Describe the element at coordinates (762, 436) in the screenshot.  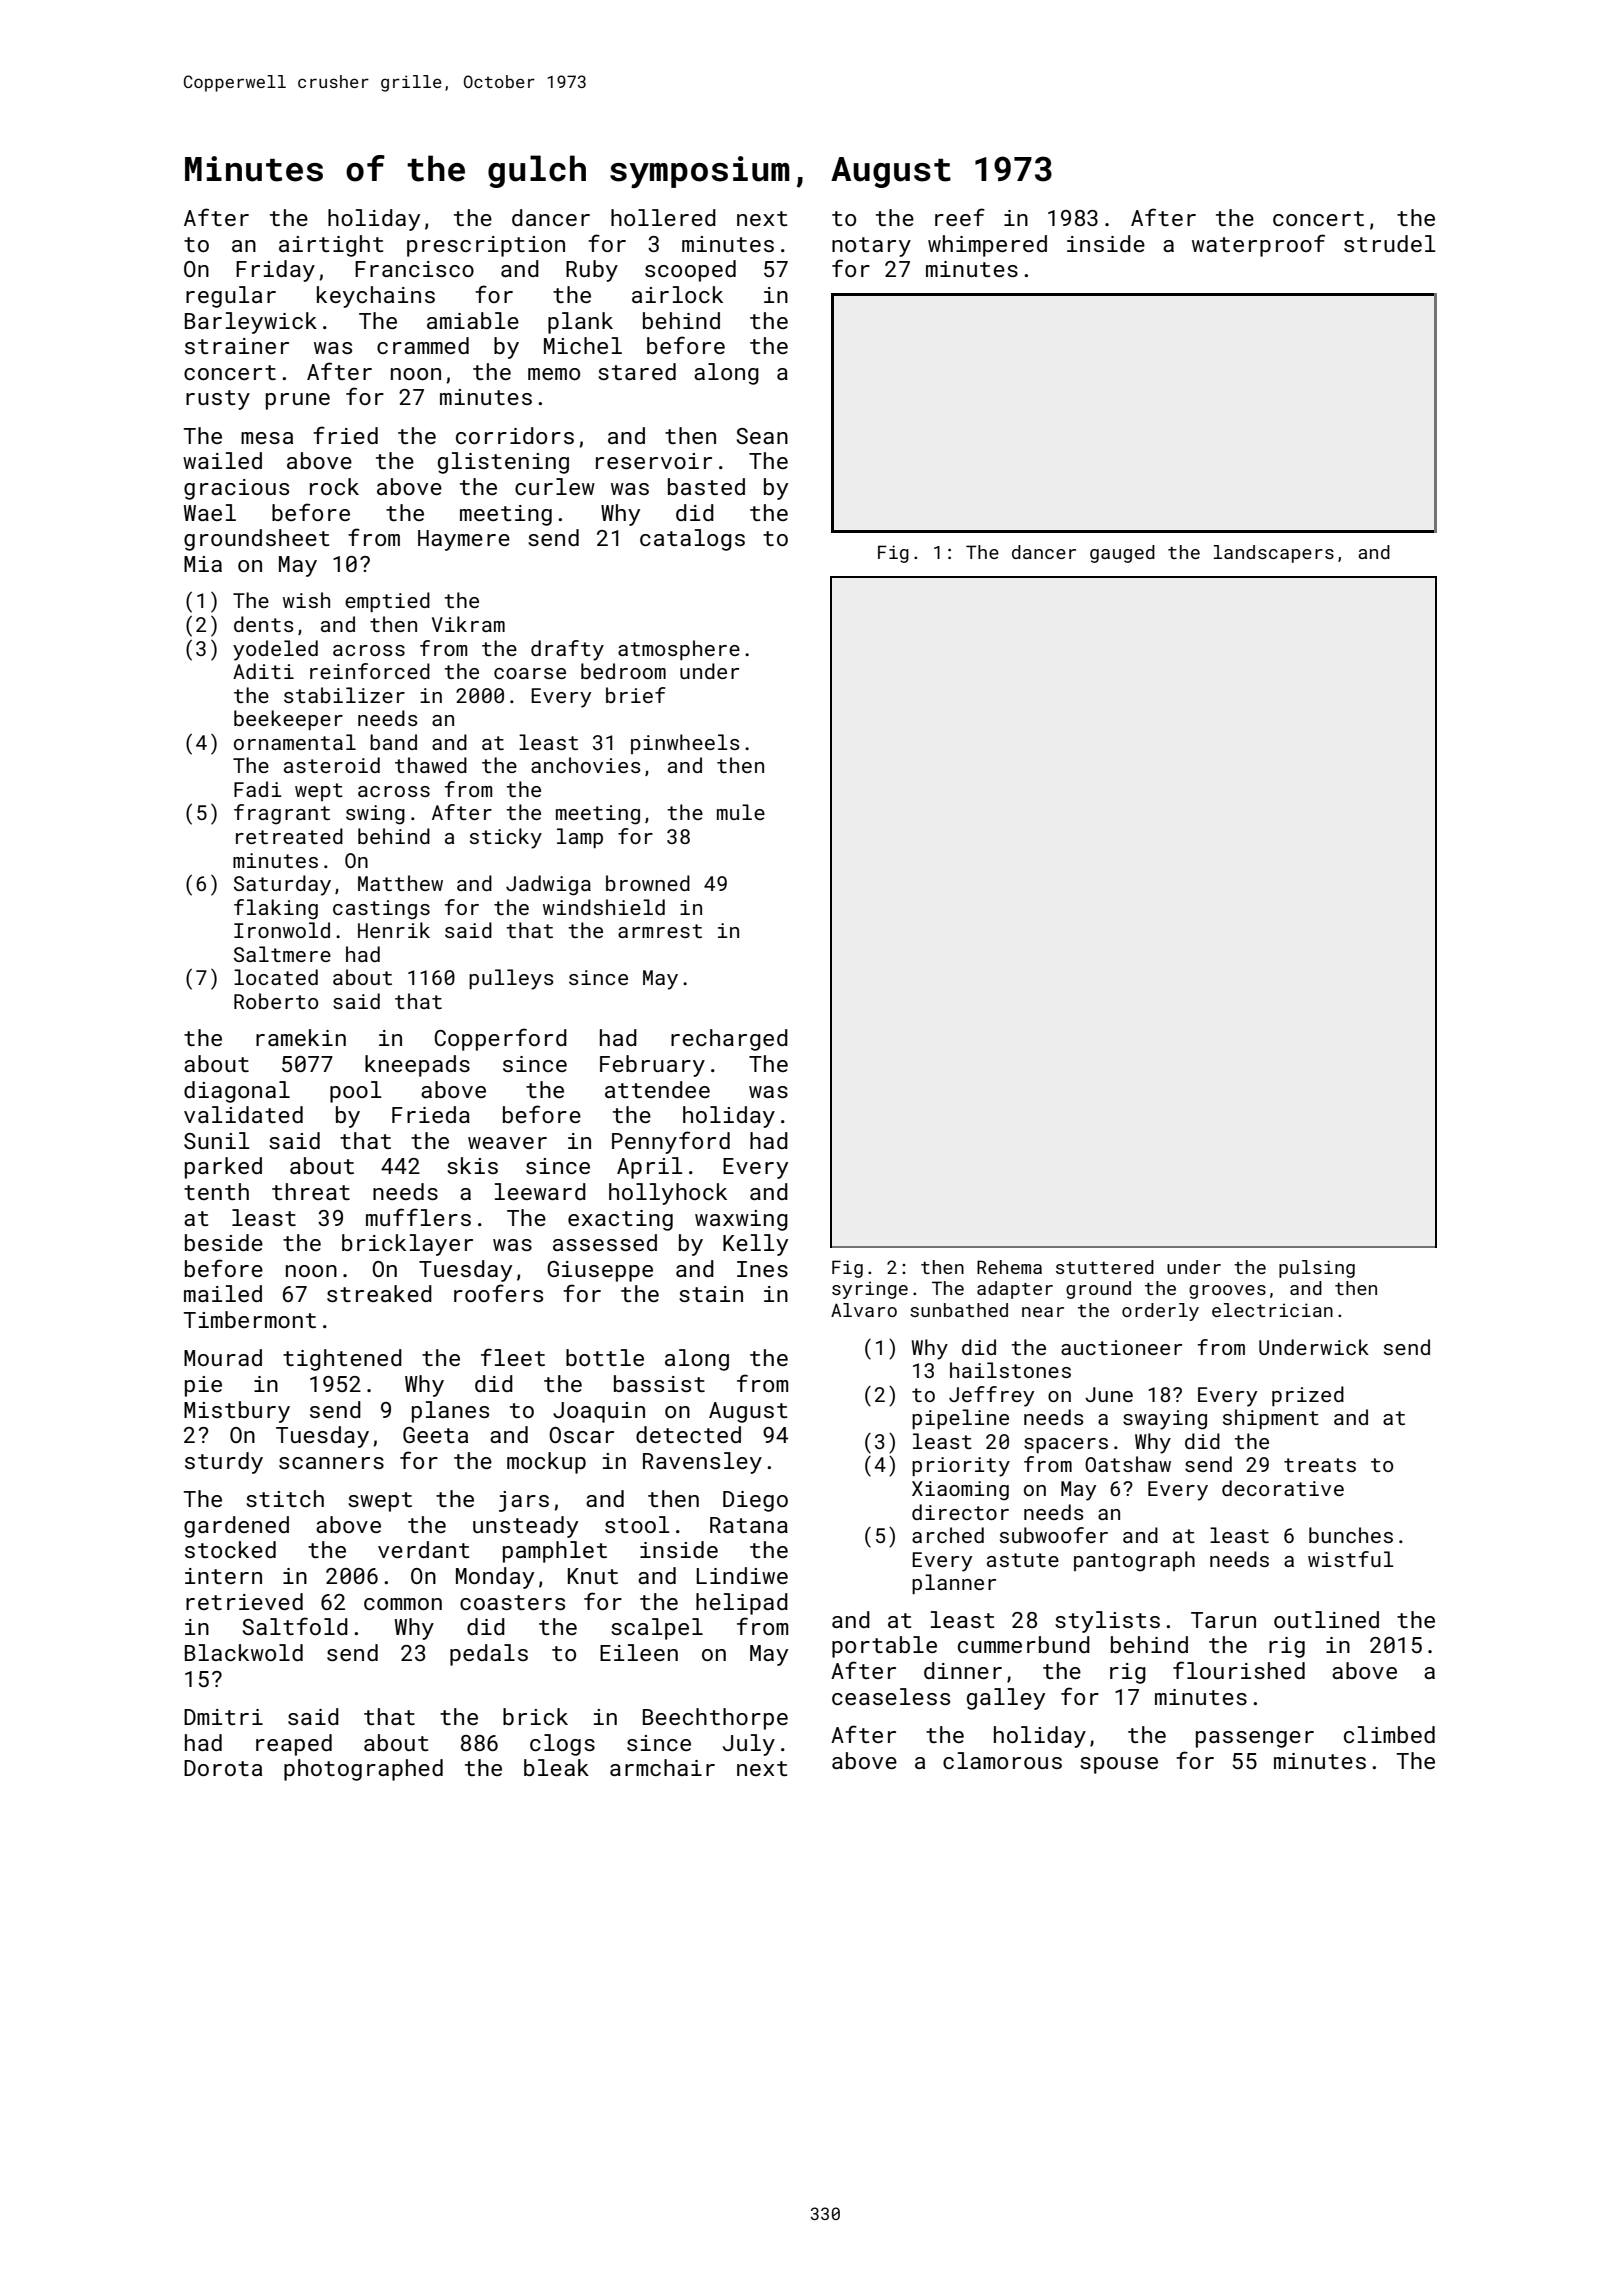
I see `Sean` at that location.
